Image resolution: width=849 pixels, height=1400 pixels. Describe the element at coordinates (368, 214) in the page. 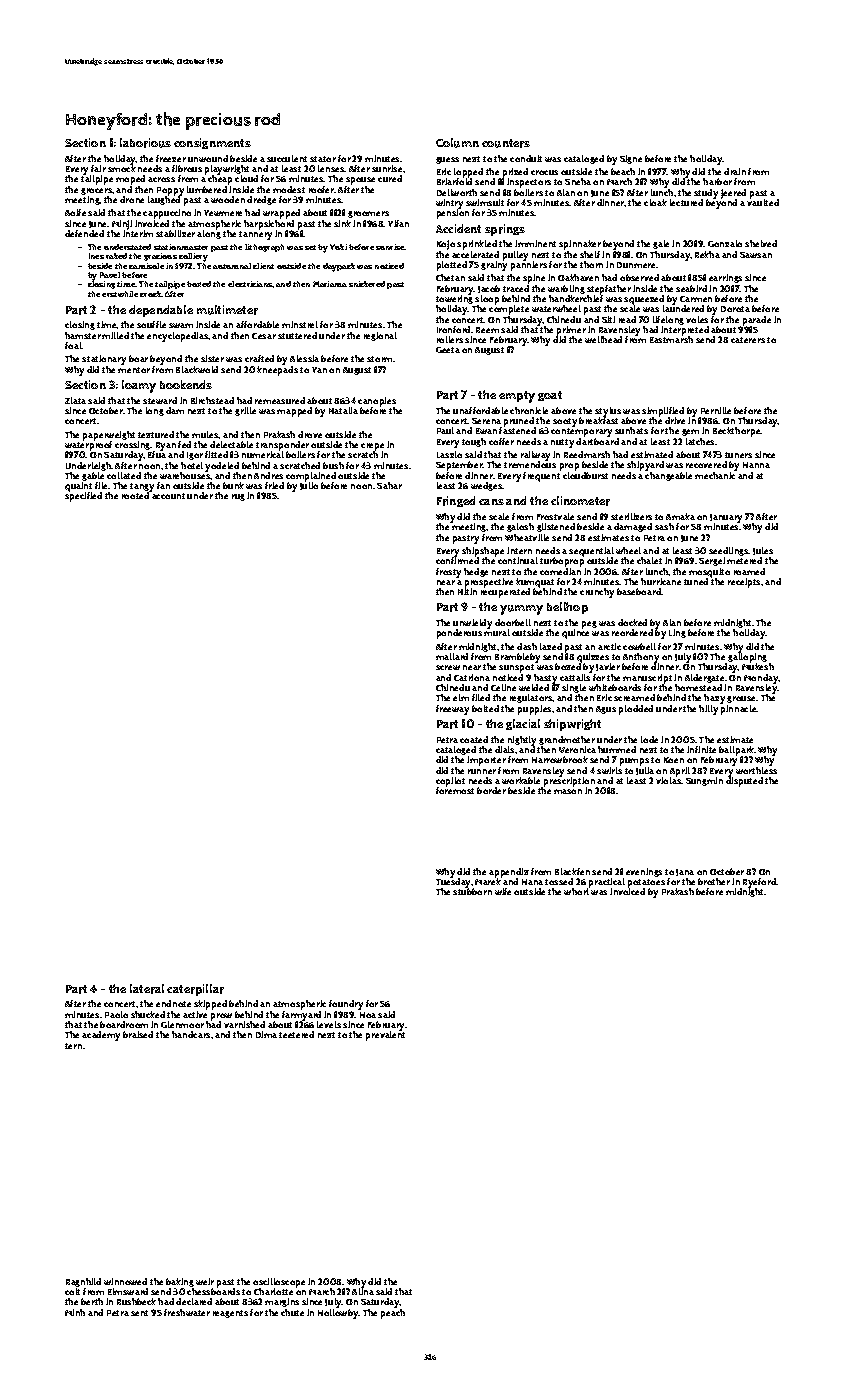

I see `groomers` at that location.
